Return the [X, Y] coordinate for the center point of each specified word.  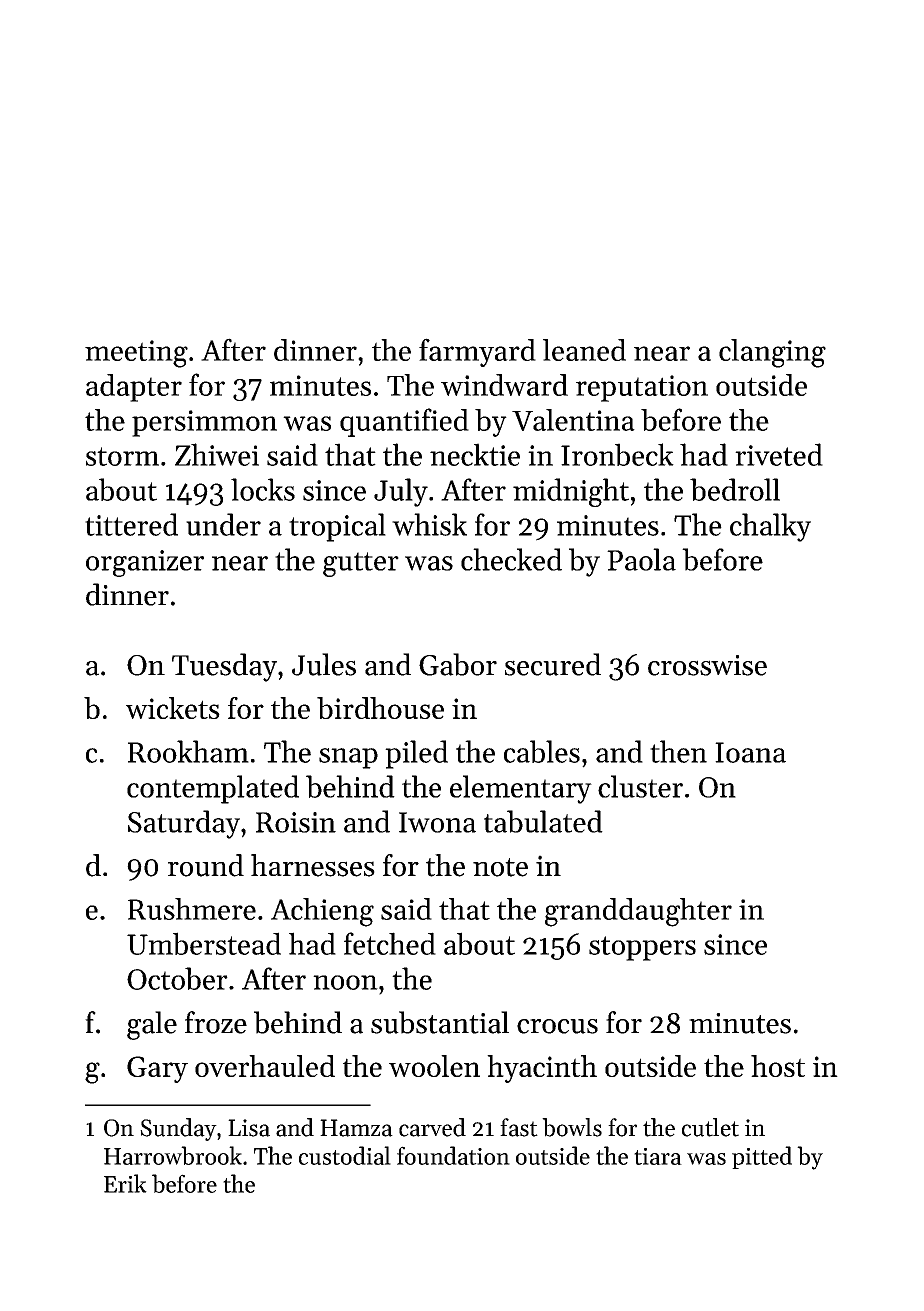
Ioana [750, 752]
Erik [125, 1183]
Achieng [322, 912]
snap [348, 758]
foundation [453, 1155]
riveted [779, 454]
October [177, 978]
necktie [475, 454]
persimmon [204, 423]
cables [542, 751]
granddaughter [638, 912]
